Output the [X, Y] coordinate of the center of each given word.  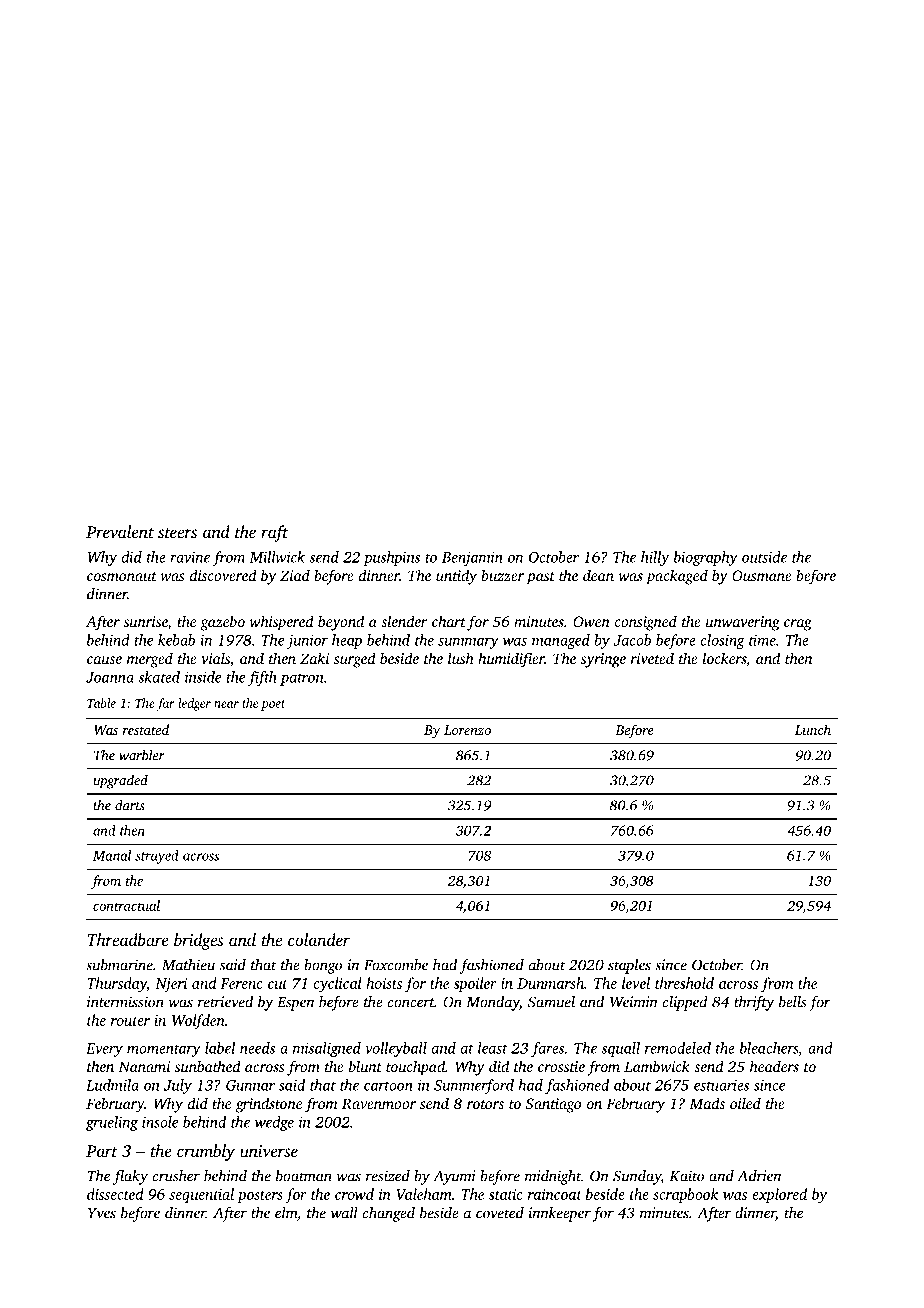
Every [104, 1050]
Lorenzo [467, 730]
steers [177, 533]
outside [764, 557]
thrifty [754, 1003]
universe [269, 1151]
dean [598, 575]
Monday [492, 1003]
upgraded [120, 781]
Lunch [813, 729]
